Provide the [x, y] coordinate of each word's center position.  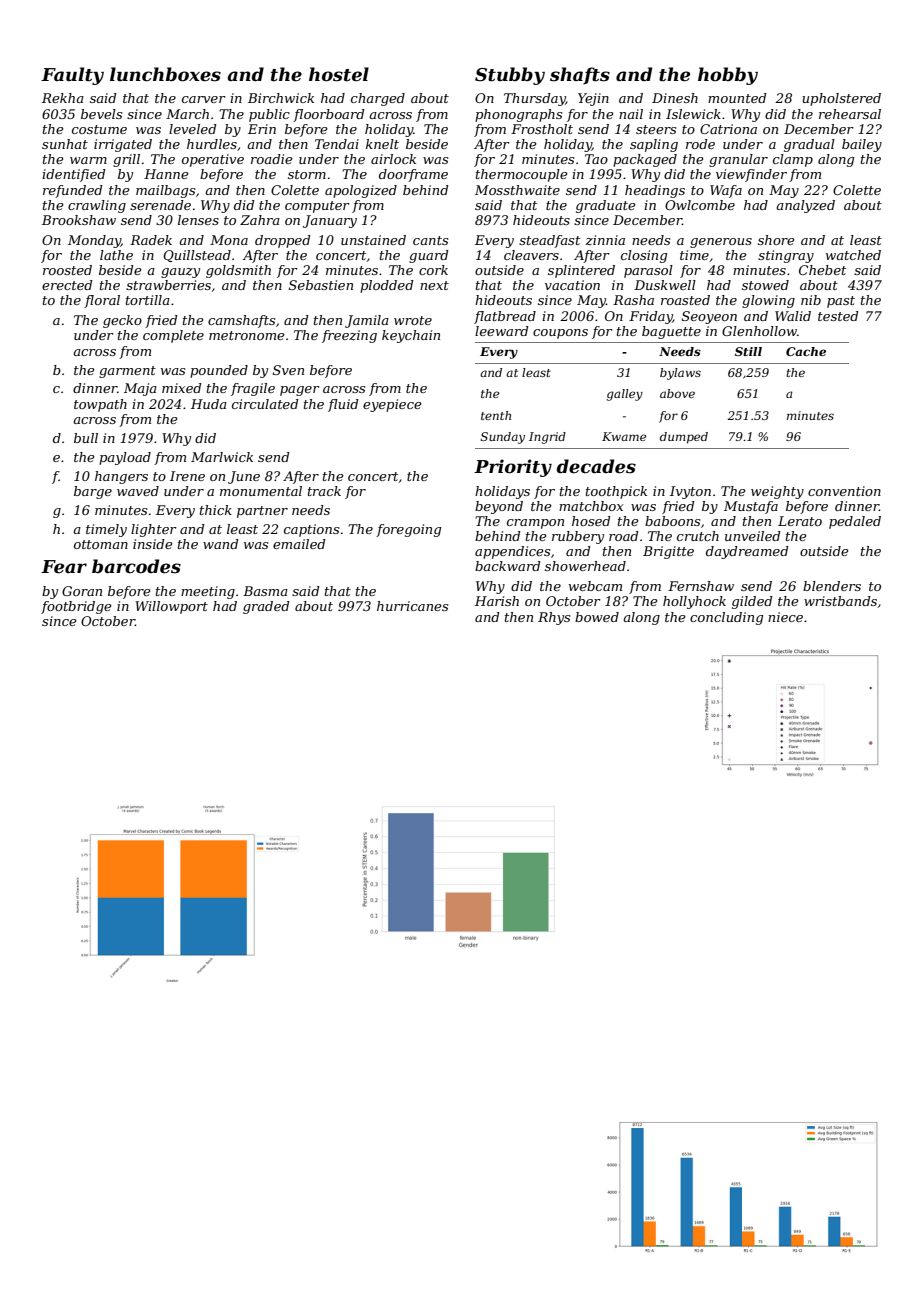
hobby [728, 76]
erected [67, 285]
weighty [777, 492]
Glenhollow [759, 331]
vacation [572, 285]
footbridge [76, 607]
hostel [339, 74]
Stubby [510, 76]
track [324, 491]
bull [86, 438]
